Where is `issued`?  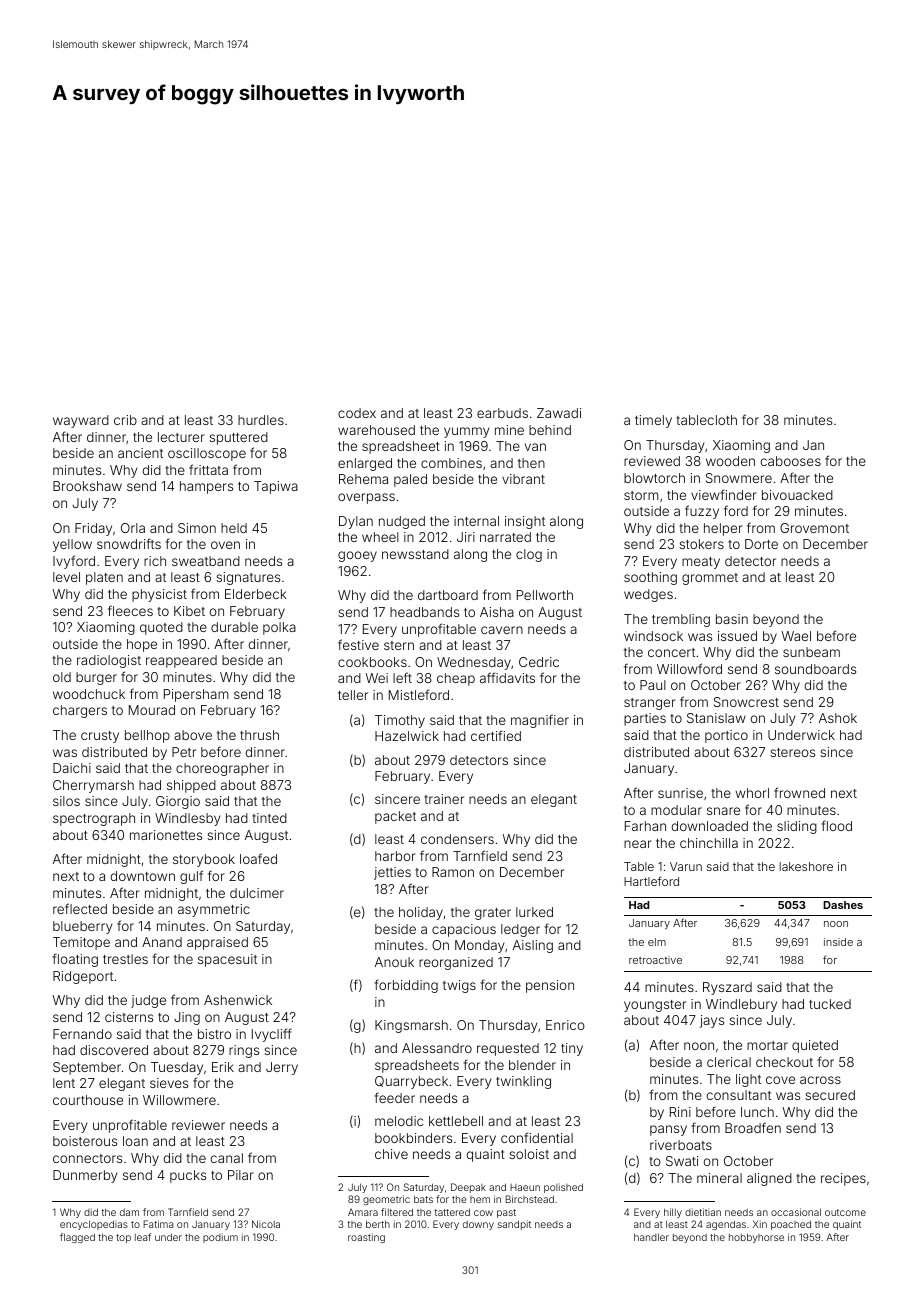
issued is located at coordinates (737, 636).
